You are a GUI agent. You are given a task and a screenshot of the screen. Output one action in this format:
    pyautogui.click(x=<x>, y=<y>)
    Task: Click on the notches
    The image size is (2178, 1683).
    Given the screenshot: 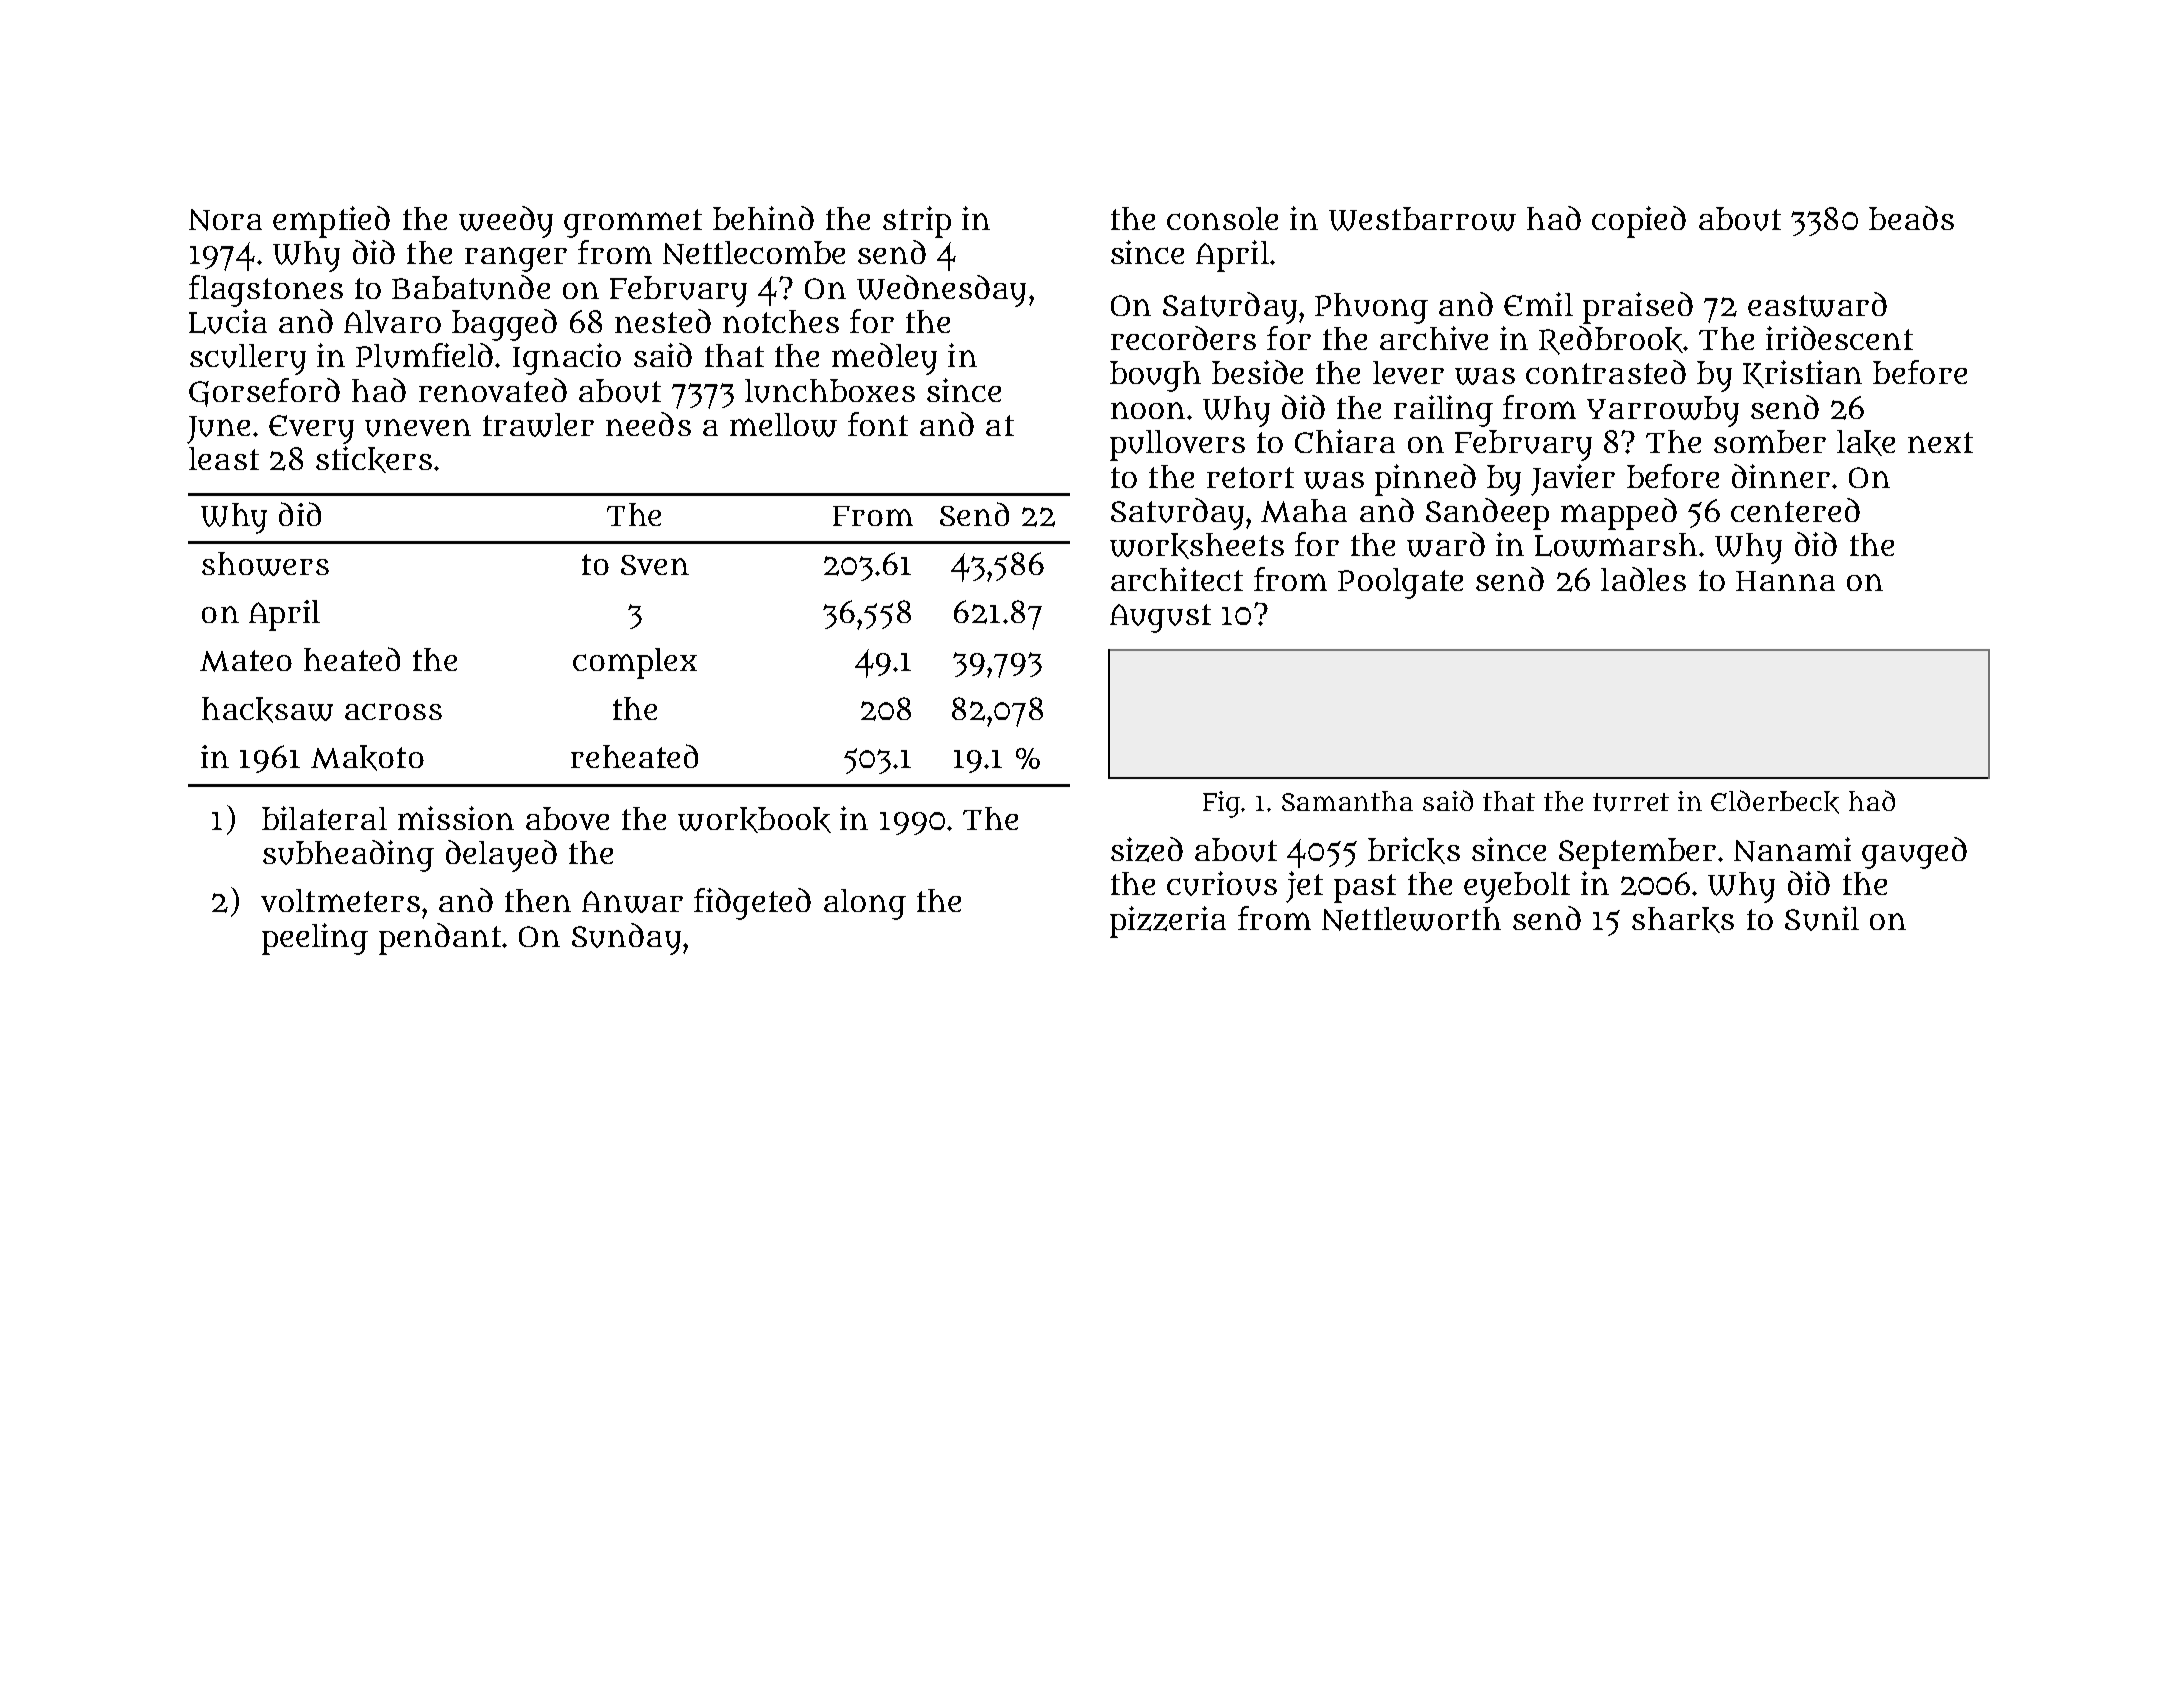 What is the action you would take?
    pyautogui.click(x=781, y=321)
